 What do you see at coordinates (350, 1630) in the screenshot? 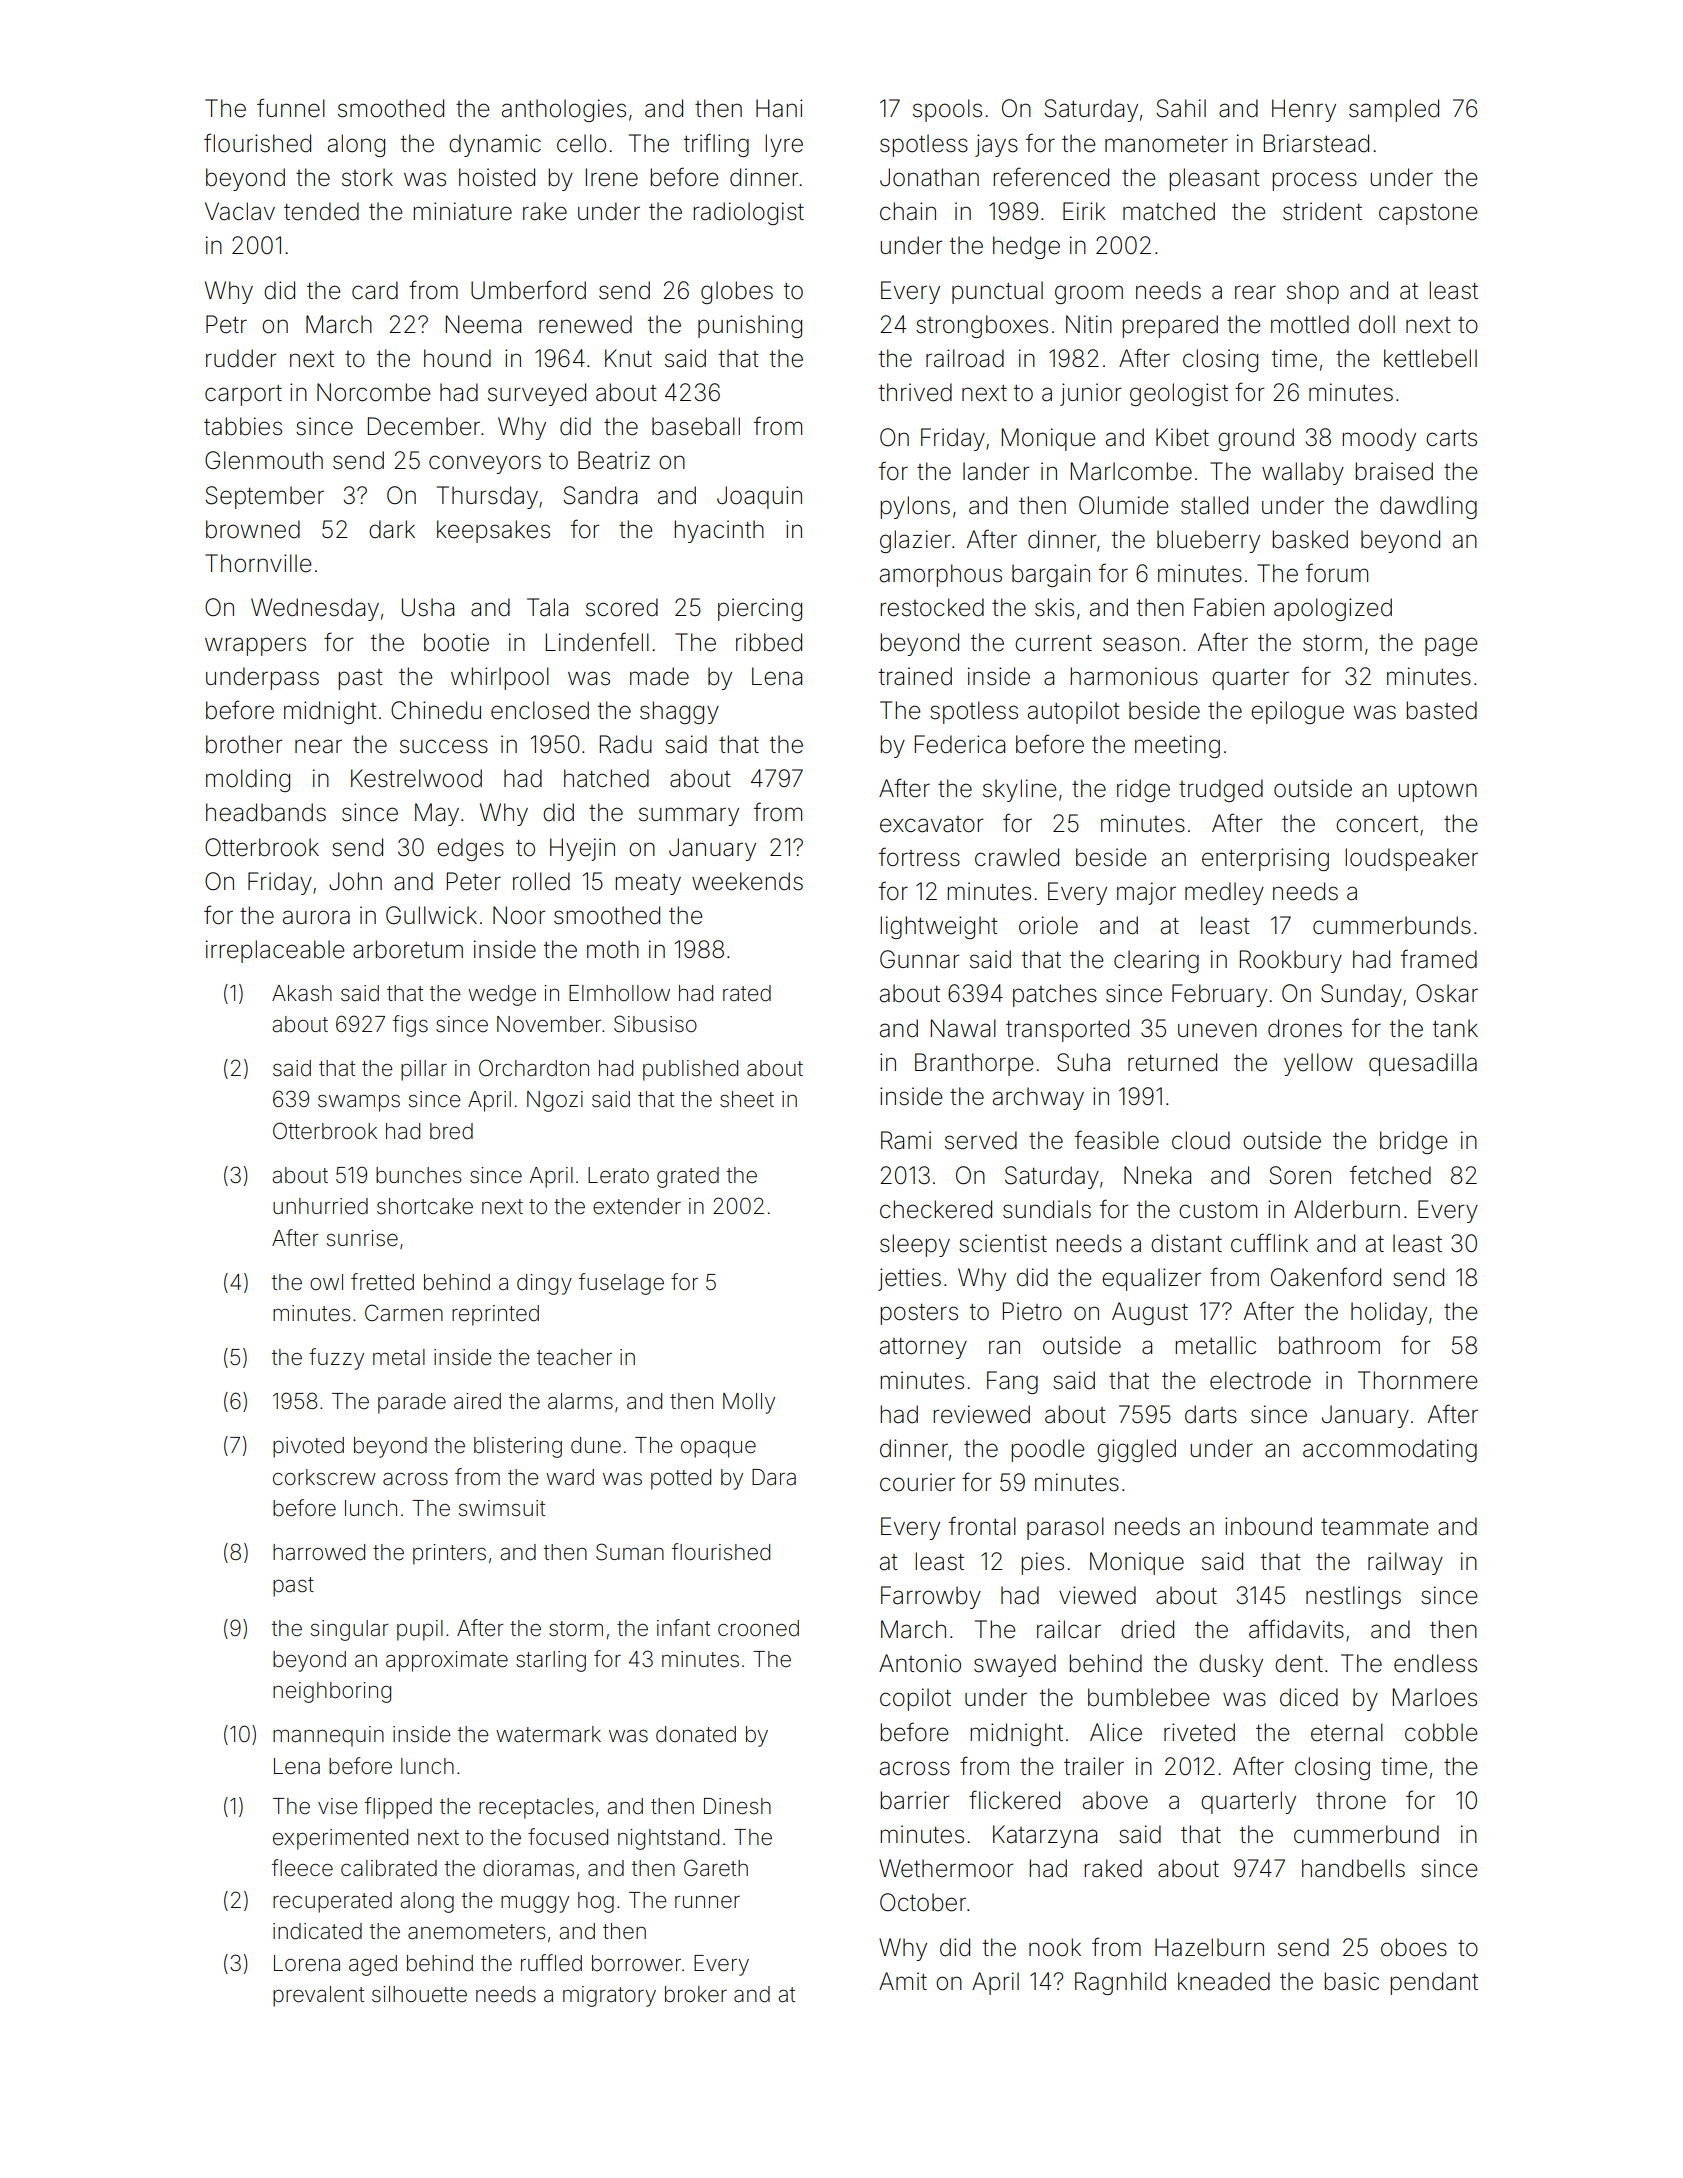
I see `singular` at bounding box center [350, 1630].
